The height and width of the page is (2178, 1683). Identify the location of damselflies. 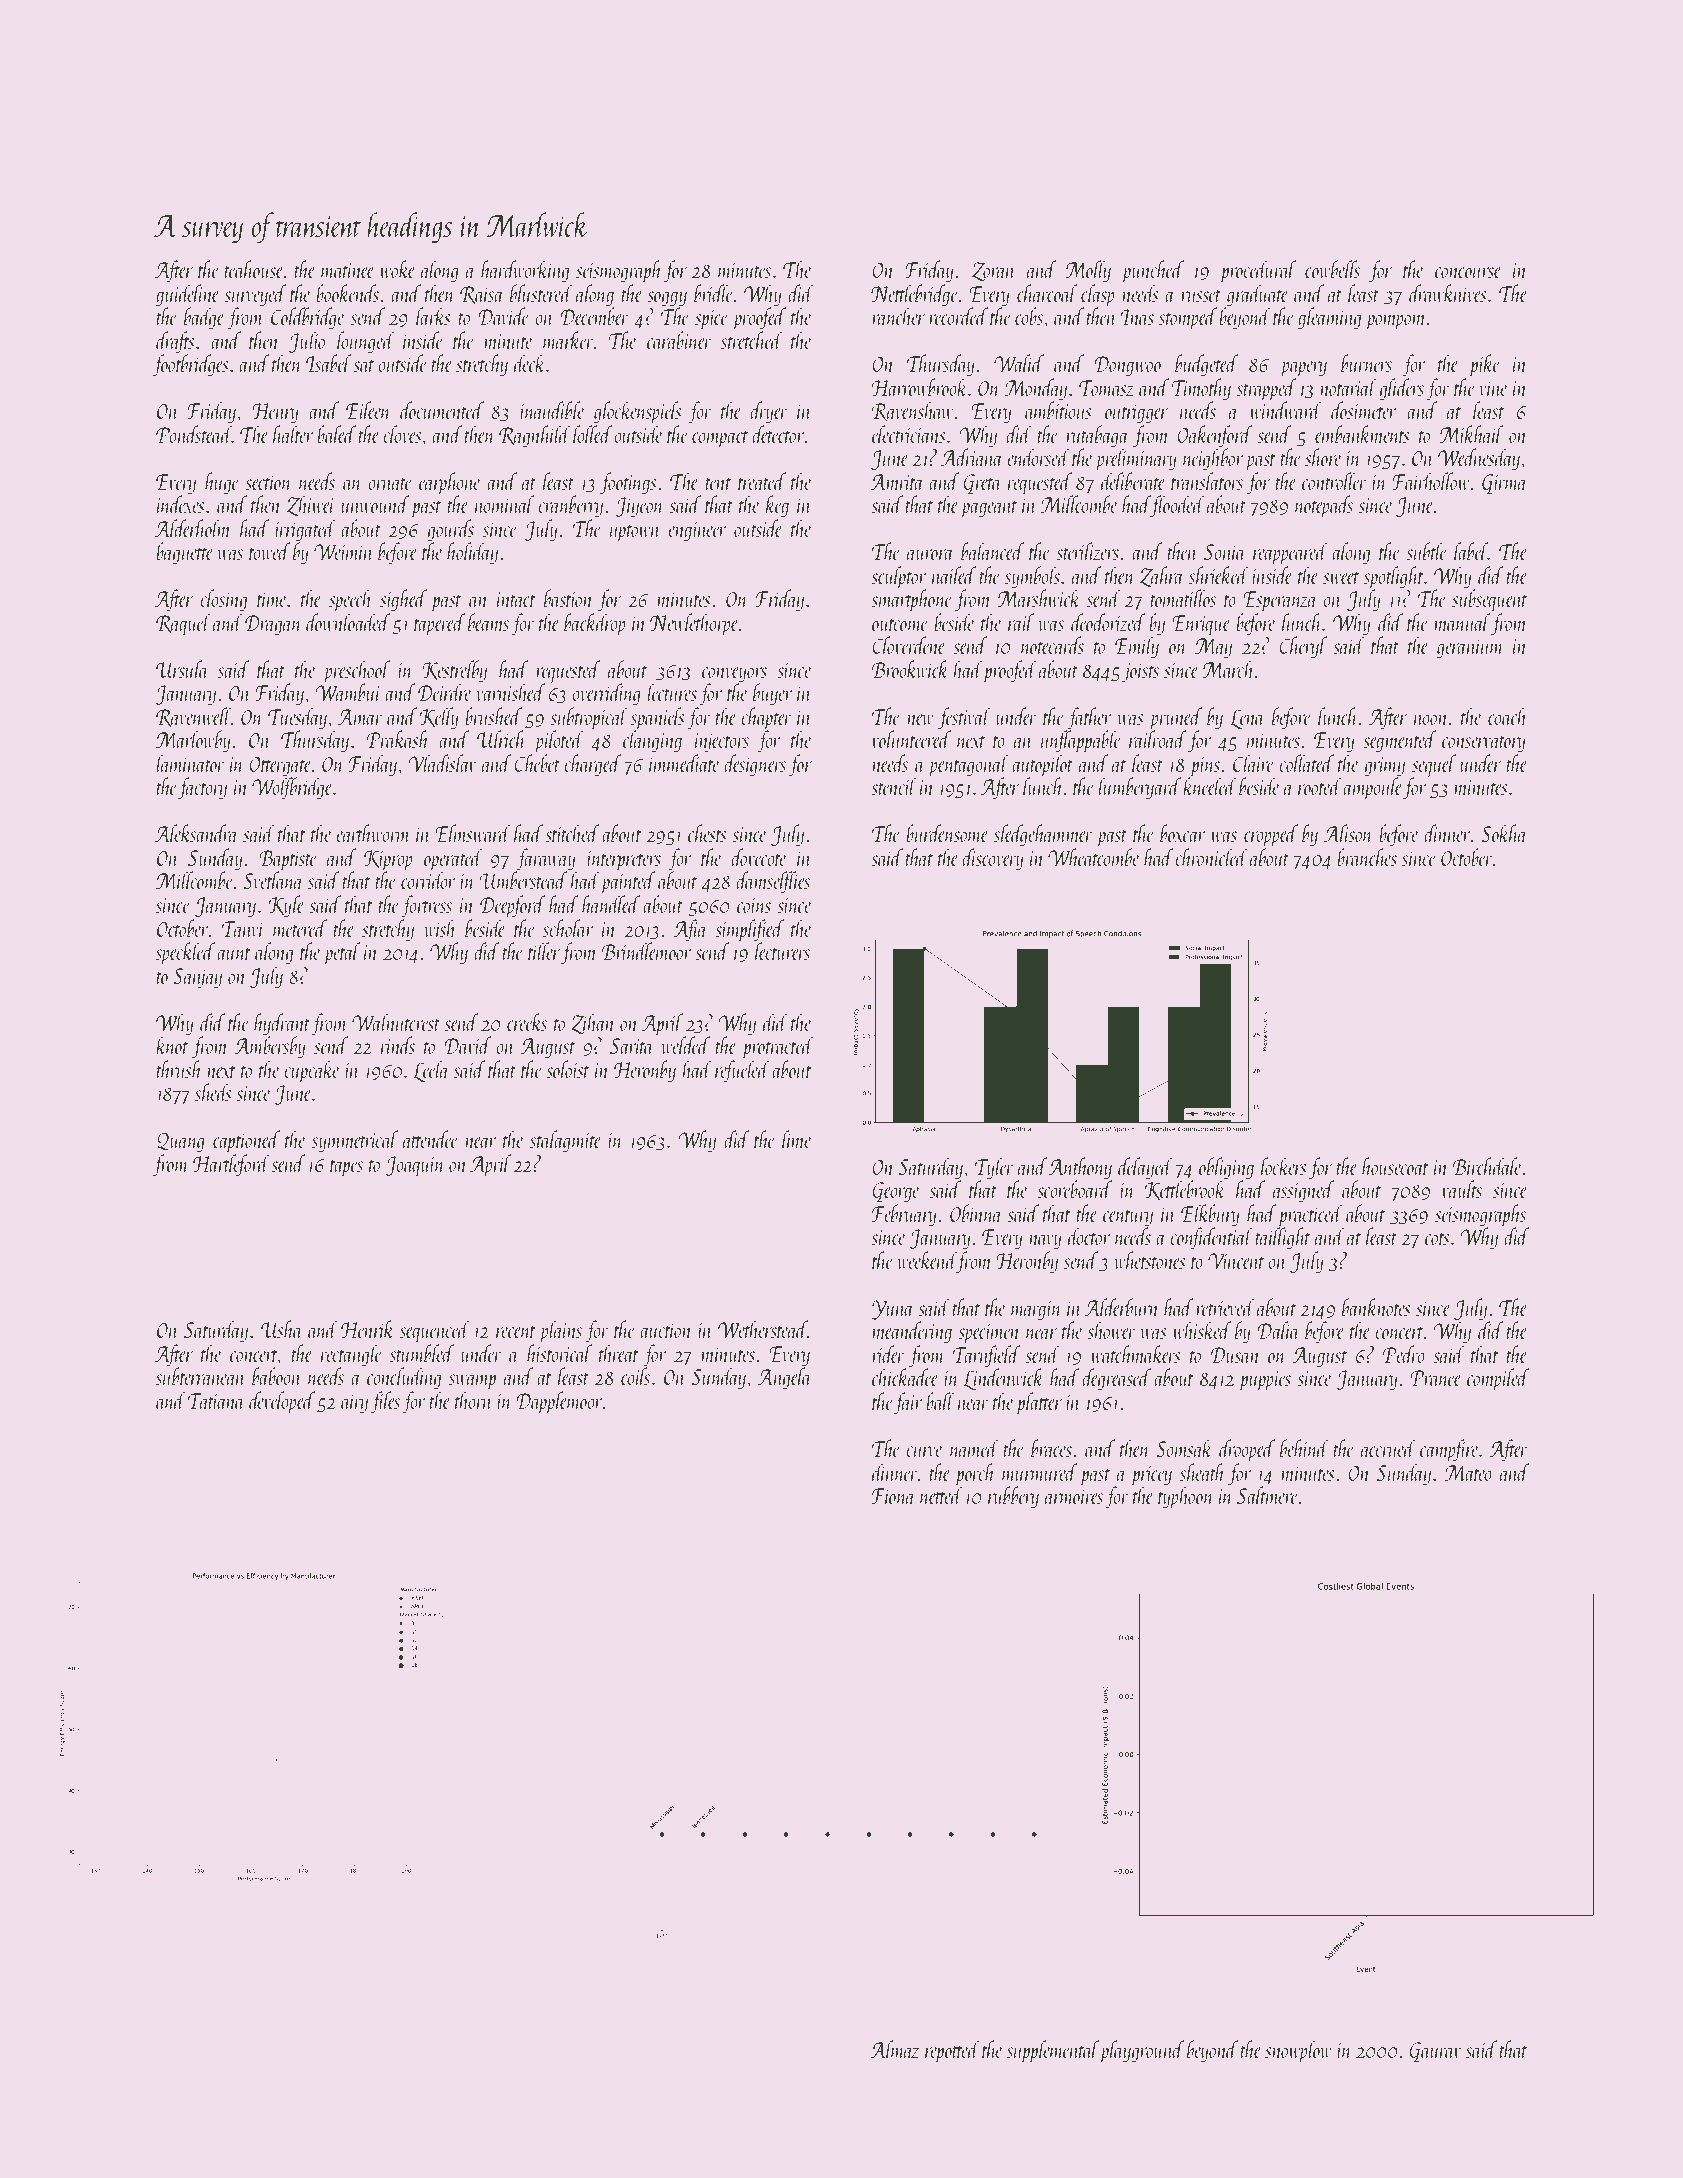
(773, 882).
